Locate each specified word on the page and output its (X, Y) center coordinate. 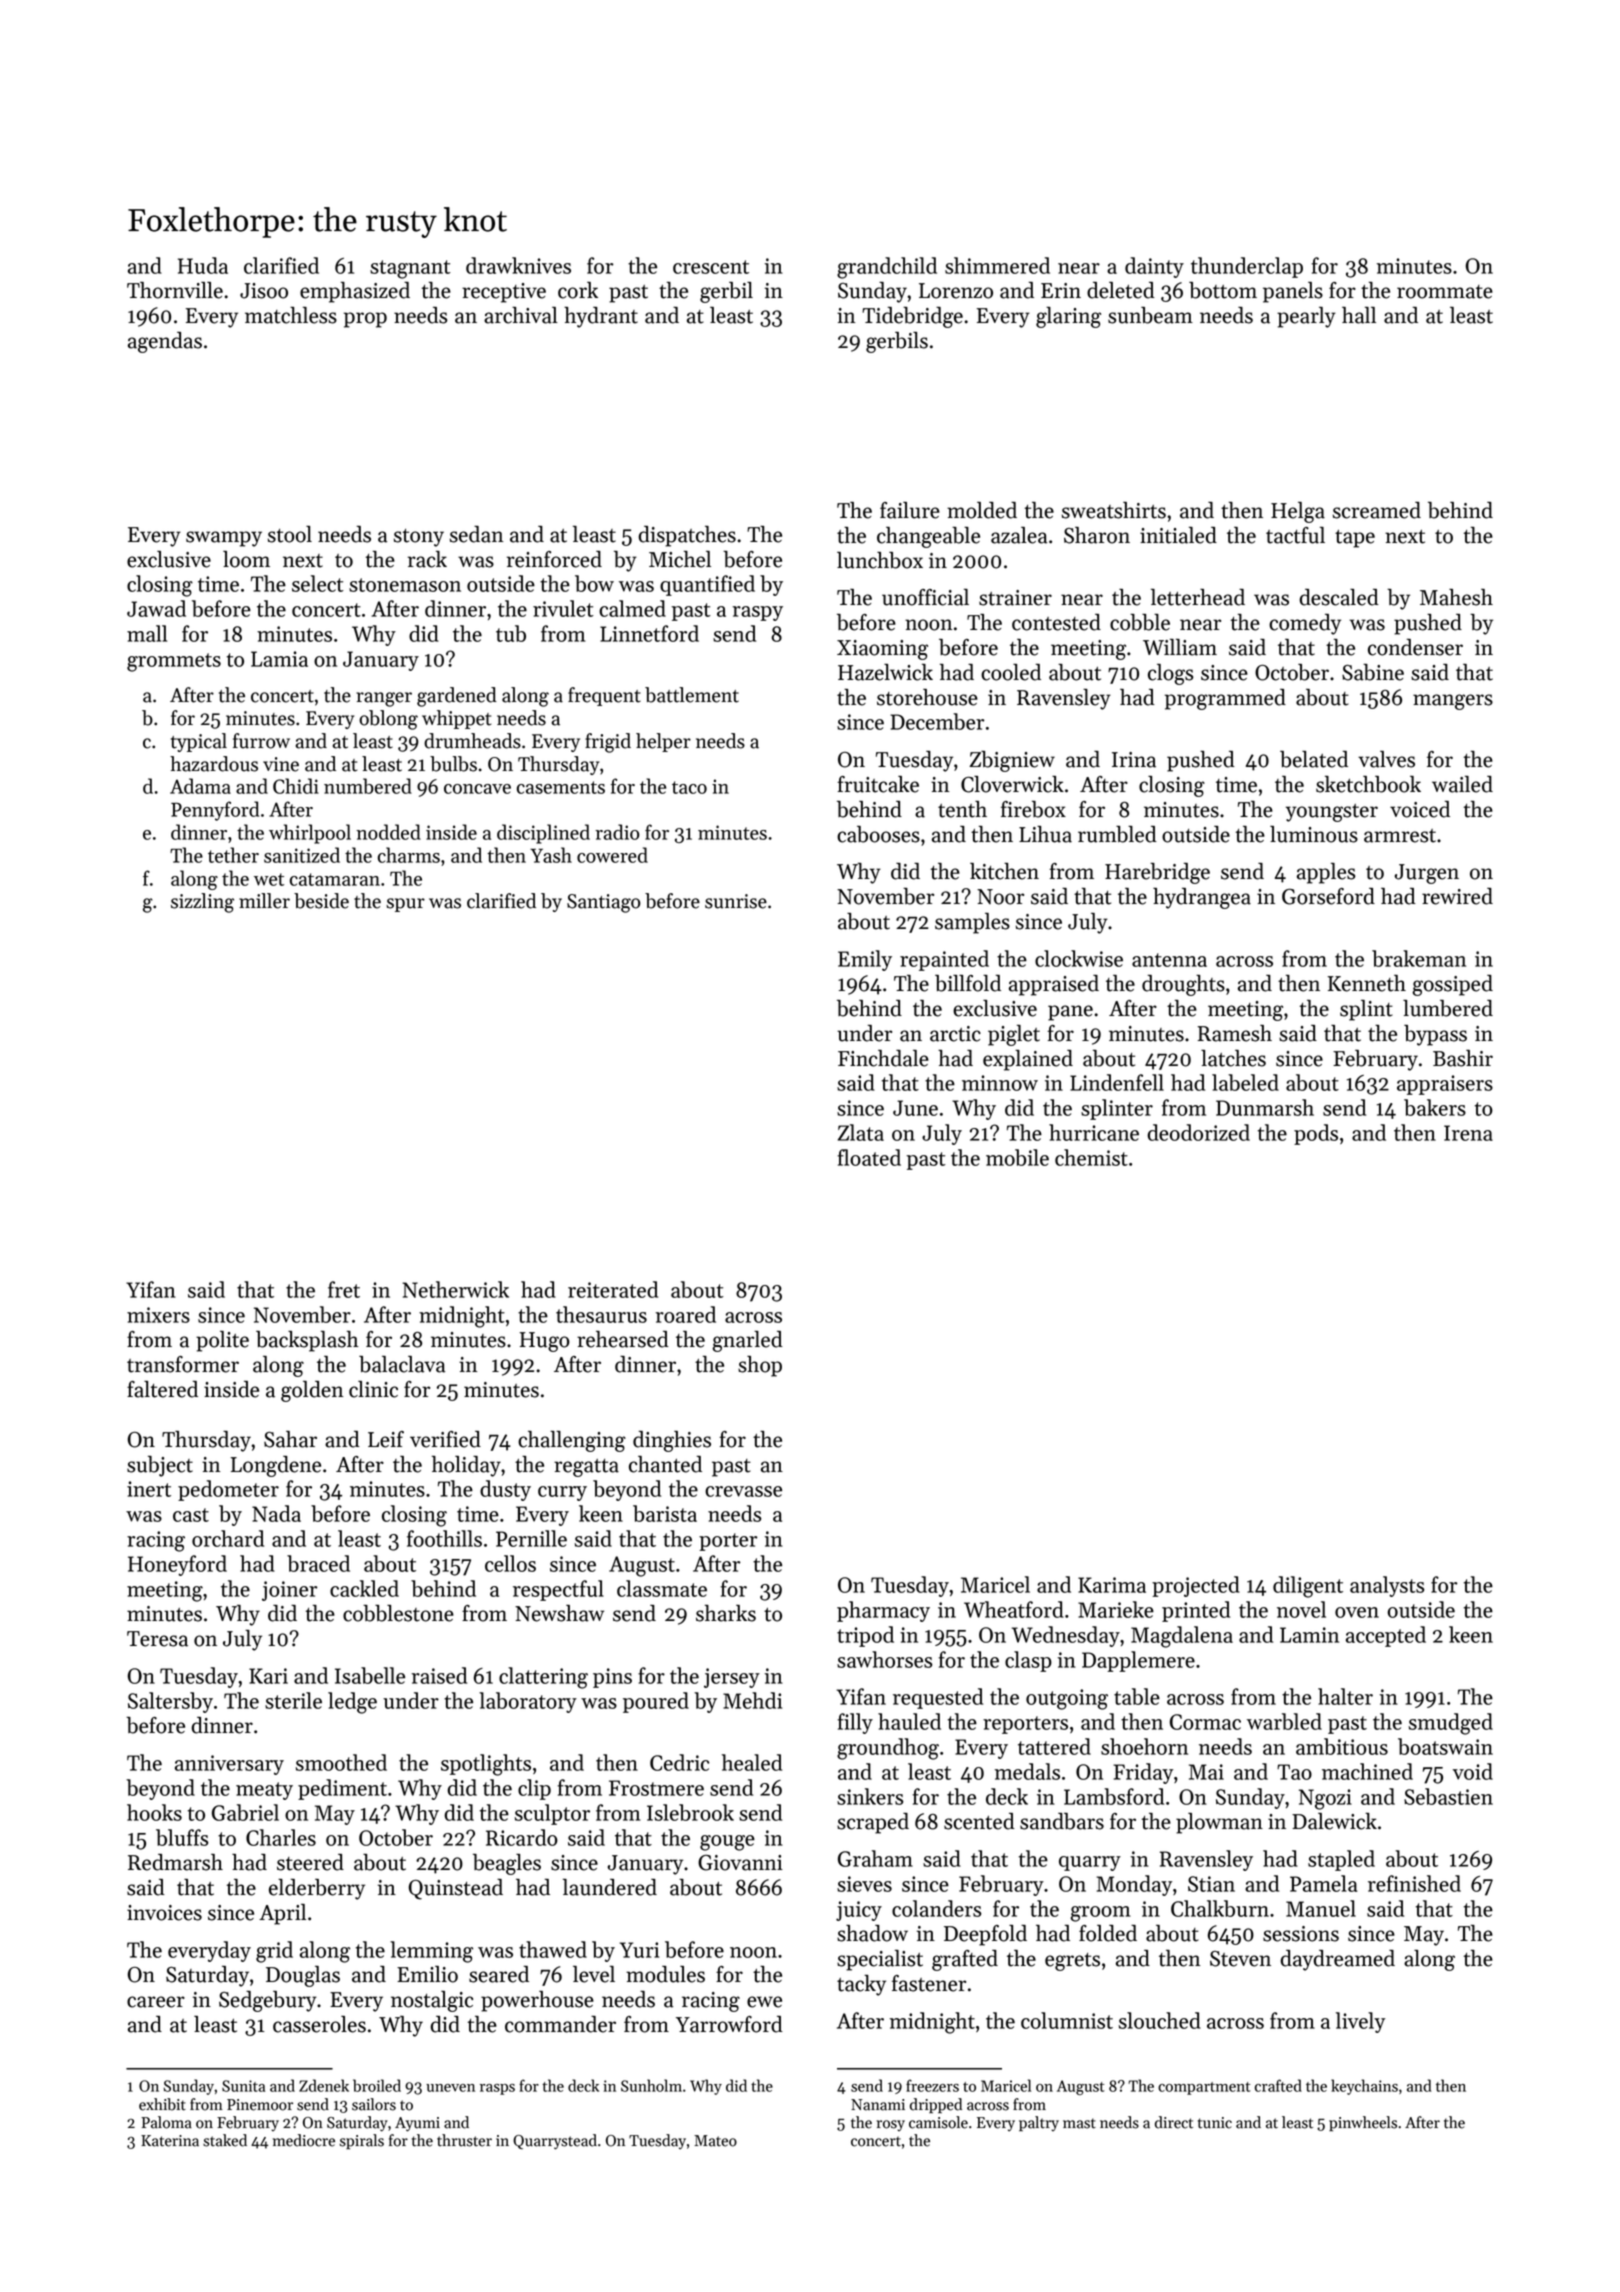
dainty (1154, 267)
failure (910, 510)
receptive (504, 293)
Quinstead (456, 1889)
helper (663, 742)
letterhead (1198, 597)
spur (405, 905)
